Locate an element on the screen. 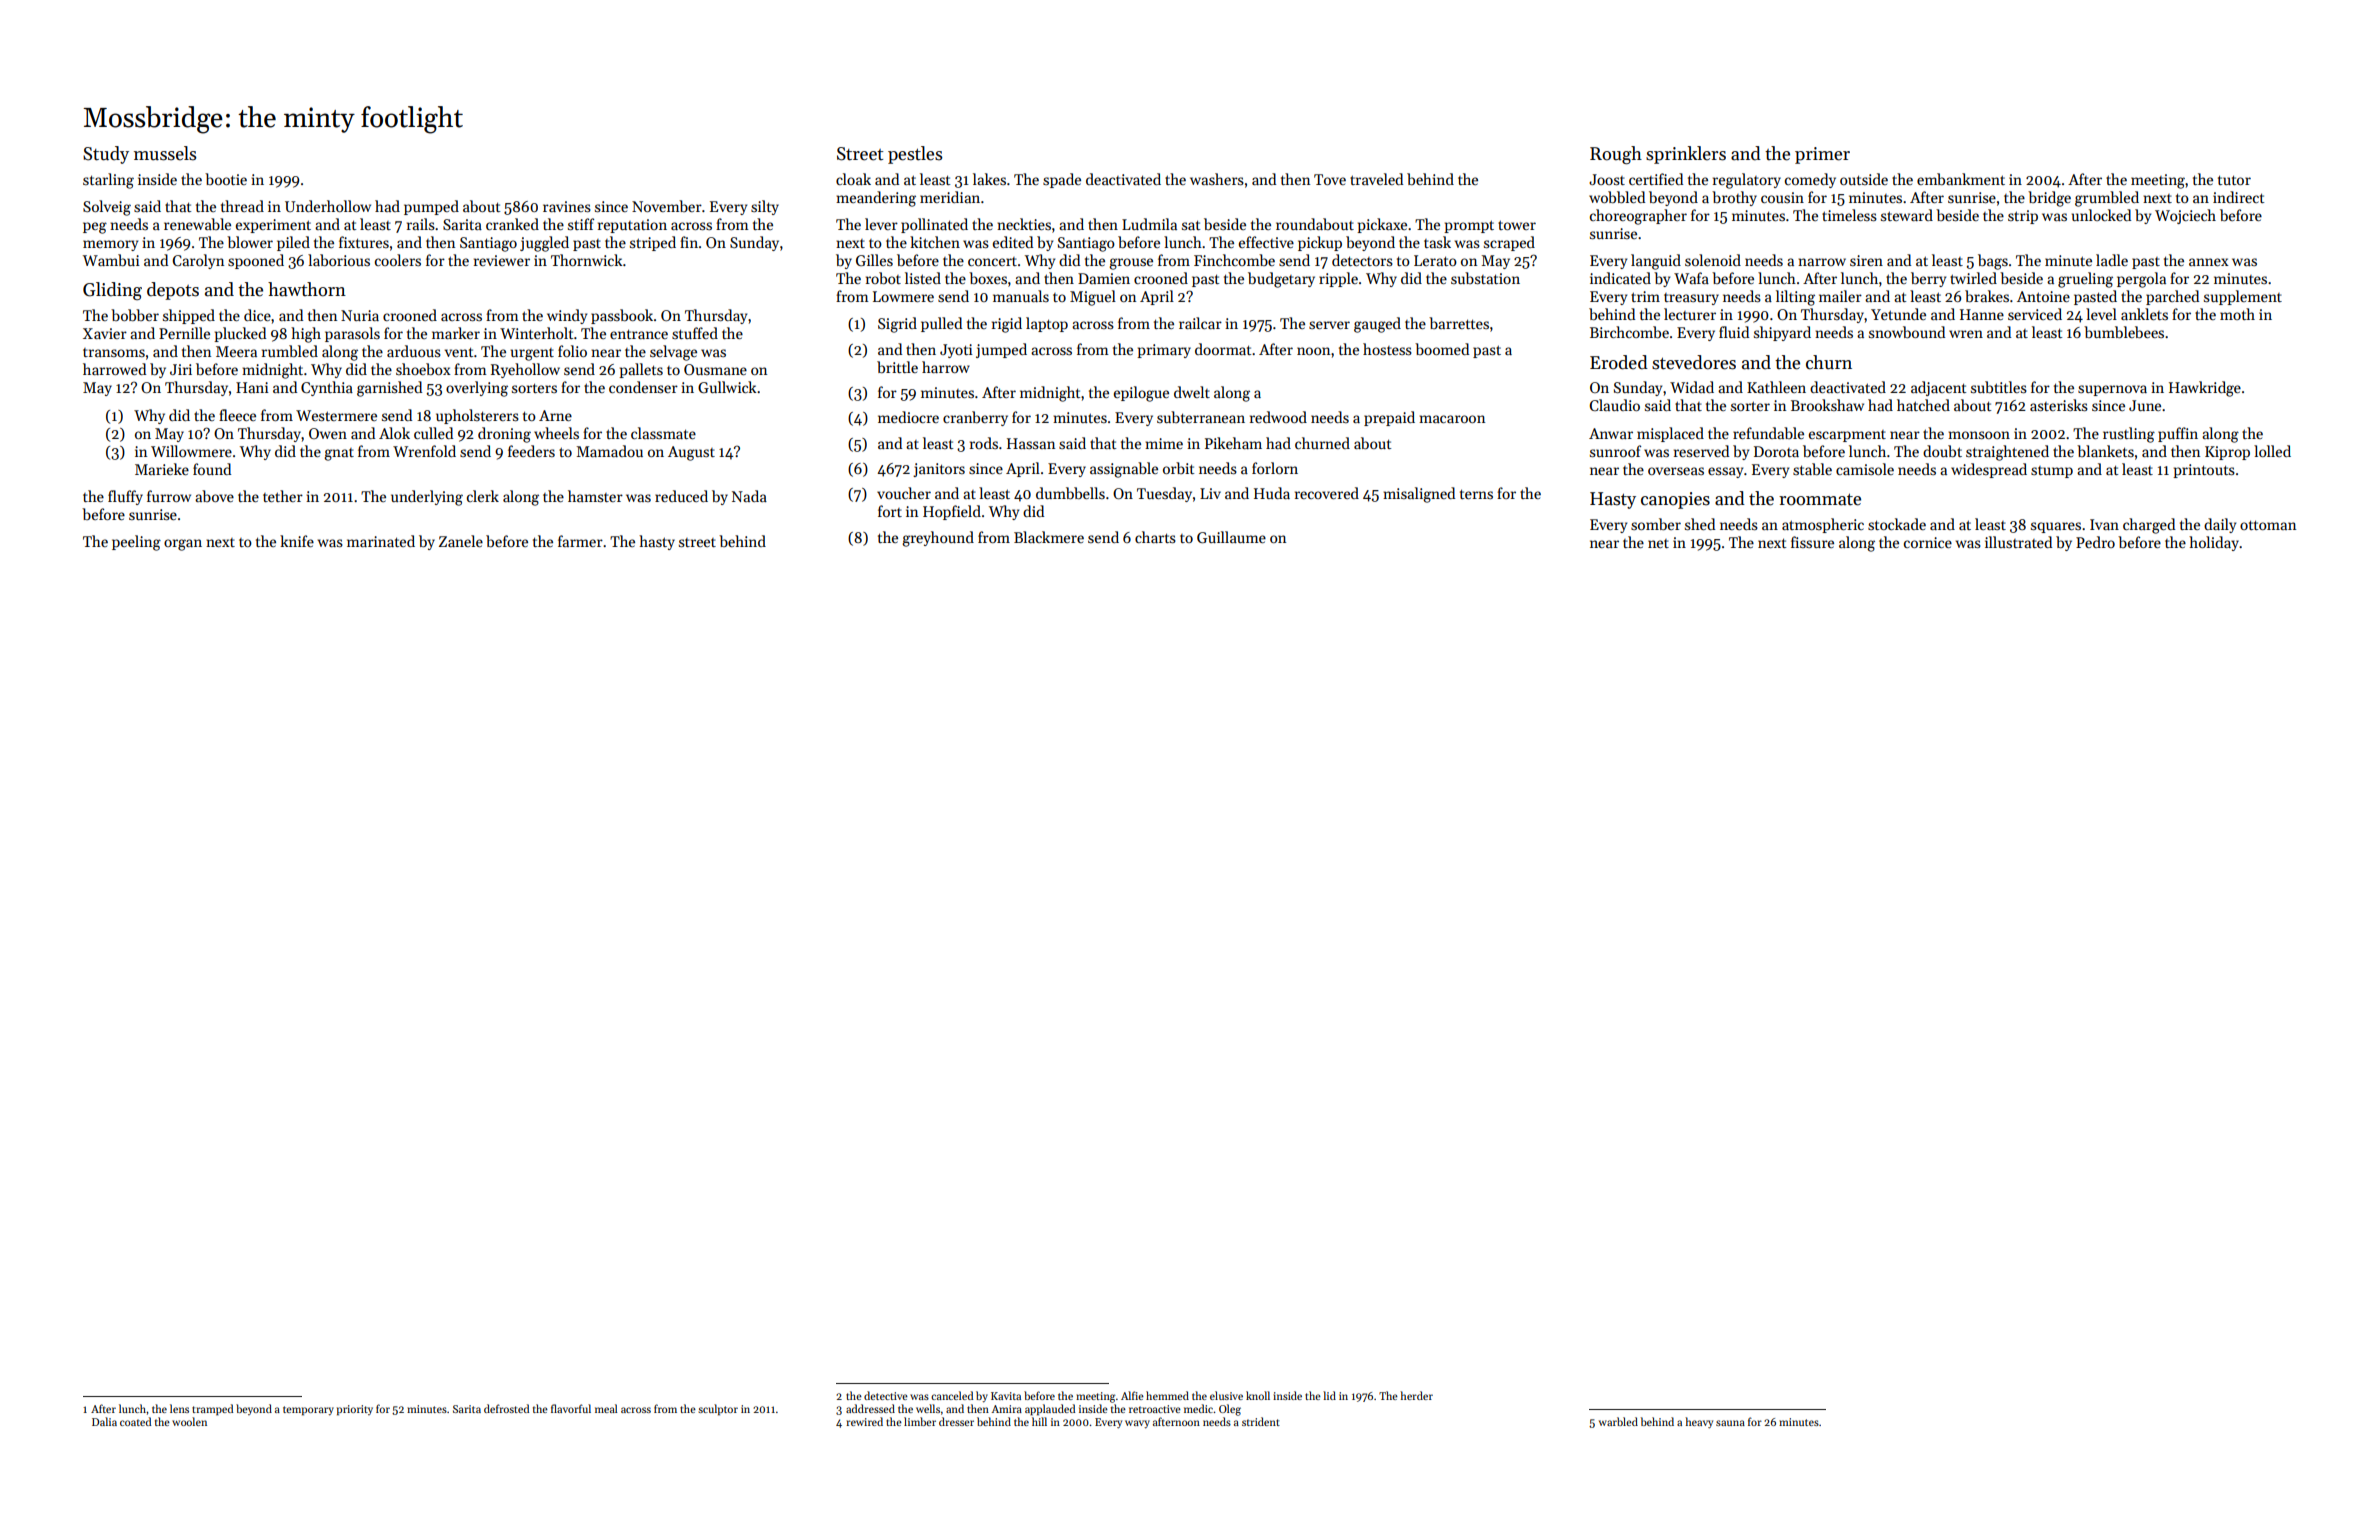  fissure is located at coordinates (1812, 542).
